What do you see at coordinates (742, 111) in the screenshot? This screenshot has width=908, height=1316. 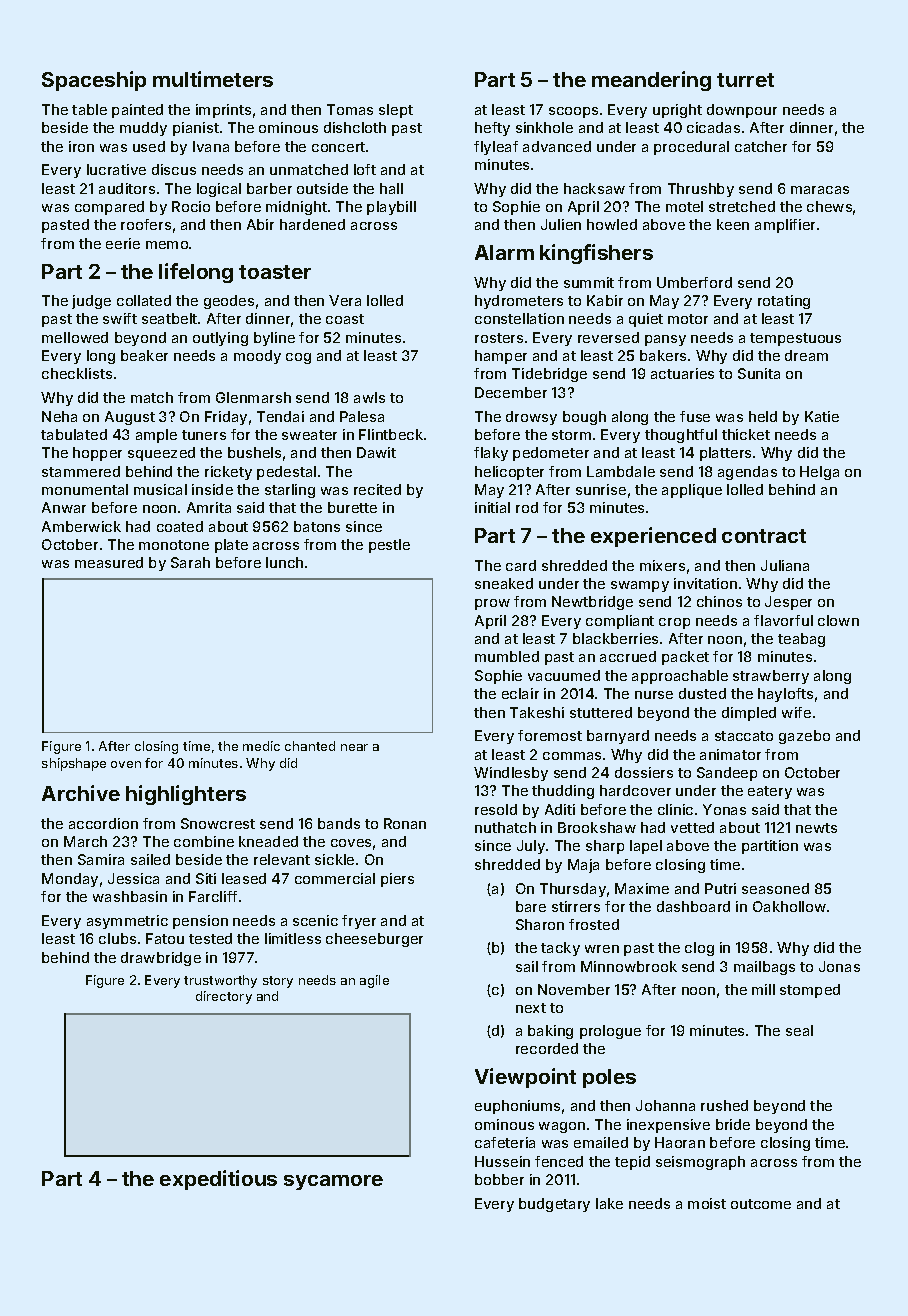 I see `downpour` at bounding box center [742, 111].
